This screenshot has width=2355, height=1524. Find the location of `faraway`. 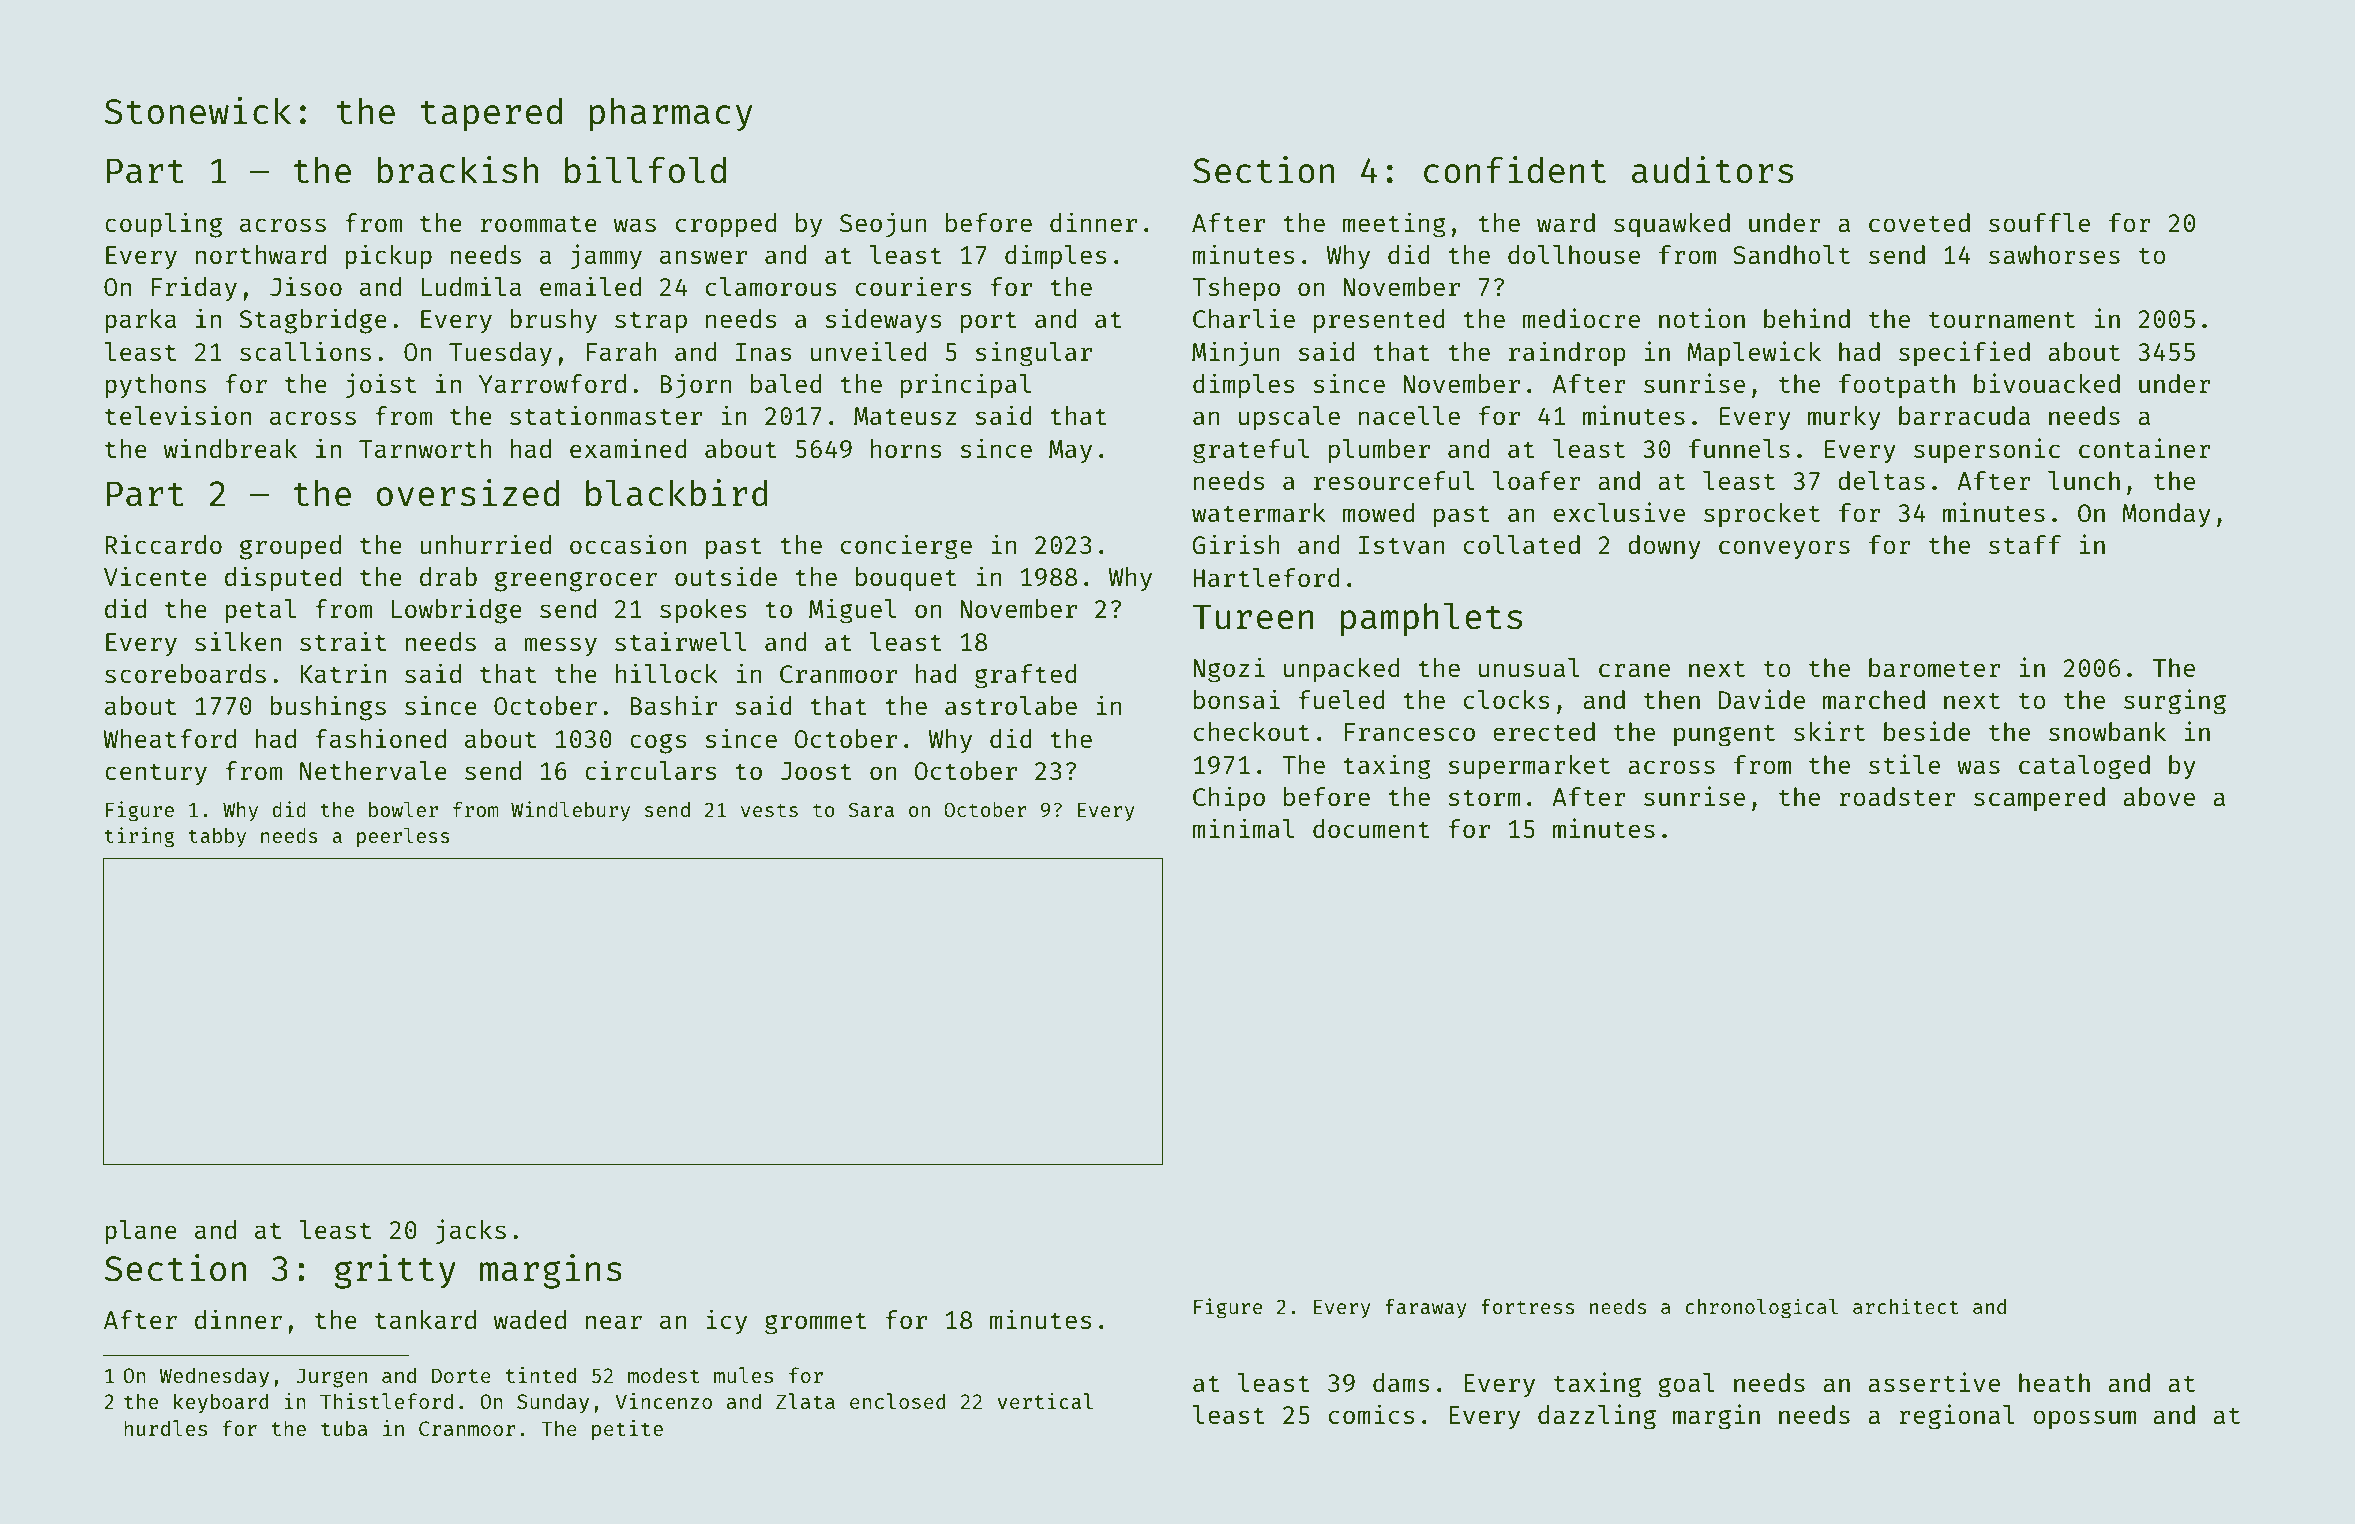

faraway is located at coordinates (1425, 1308).
